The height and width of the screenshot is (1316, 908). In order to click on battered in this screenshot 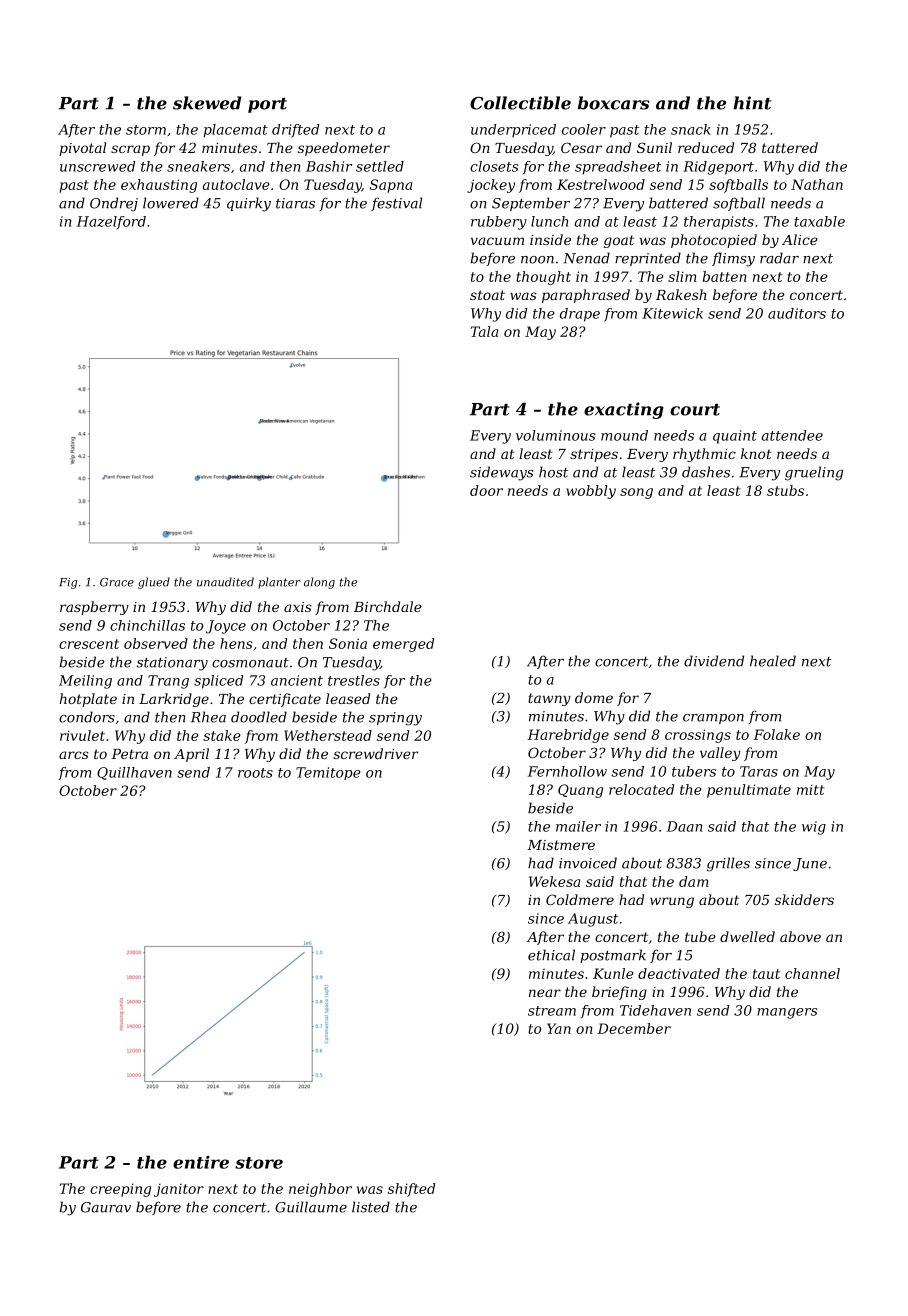, I will do `click(678, 203)`.
